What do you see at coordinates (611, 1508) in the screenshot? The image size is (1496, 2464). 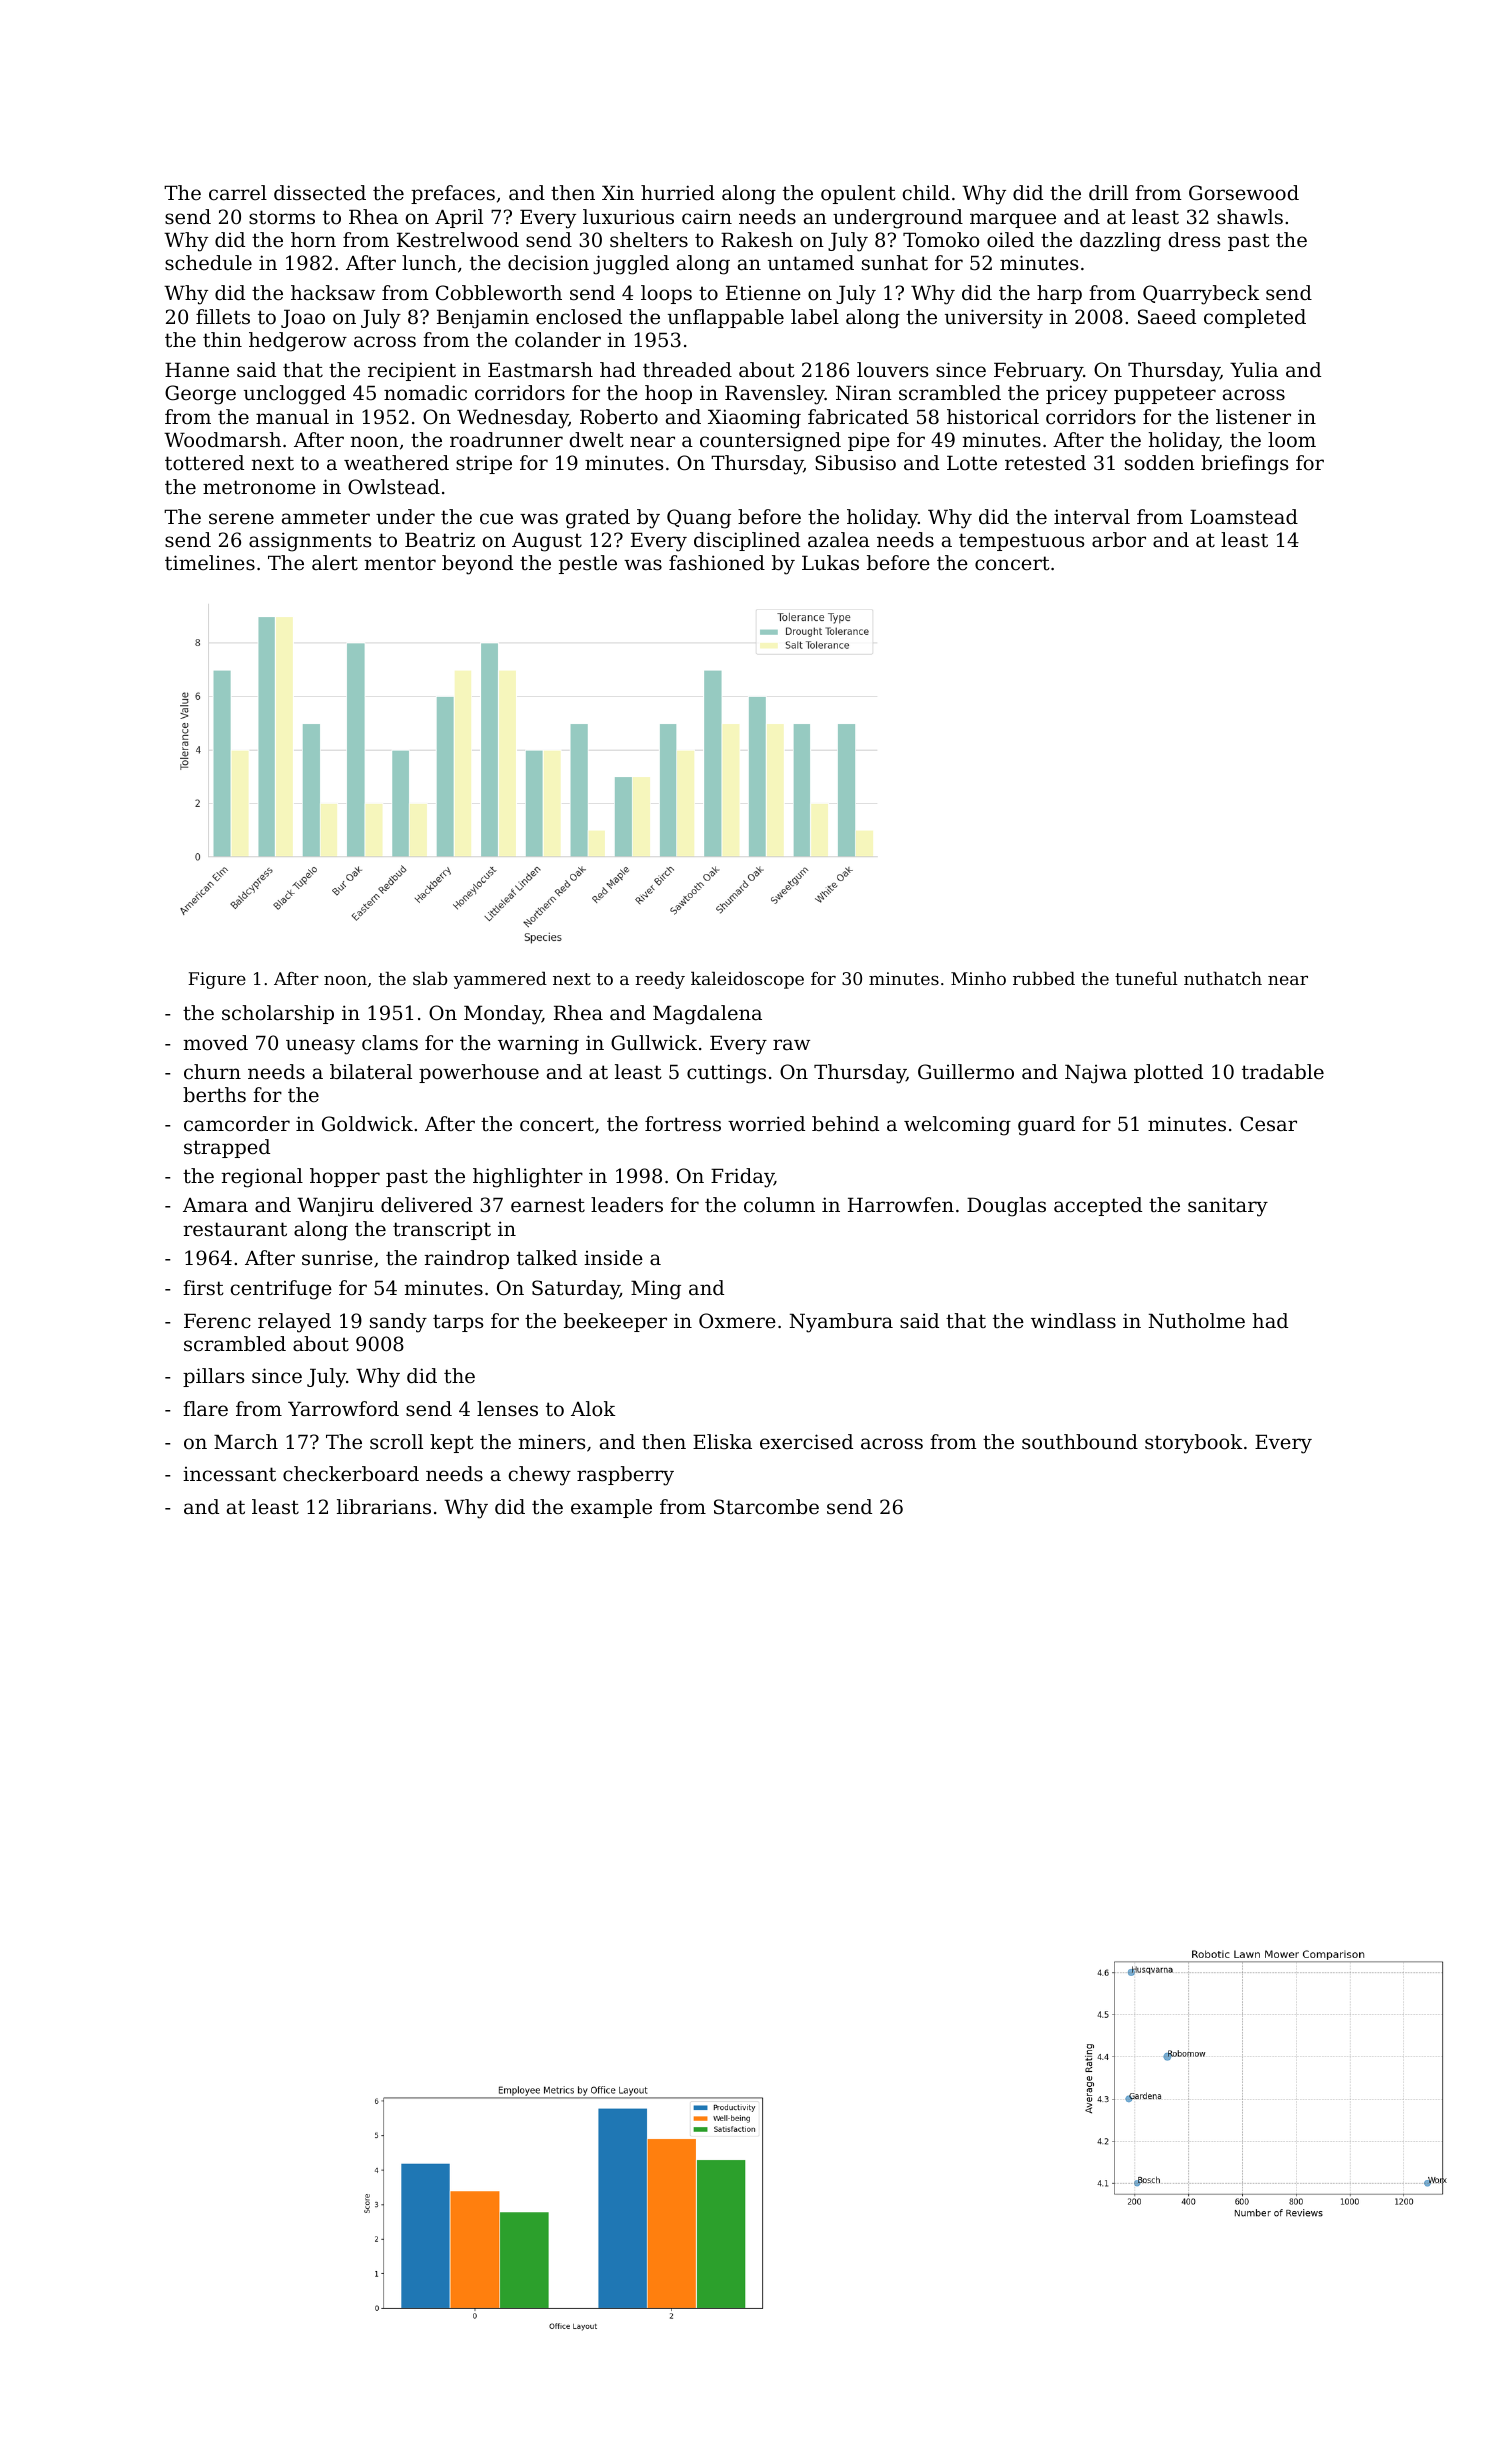 I see `example` at bounding box center [611, 1508].
